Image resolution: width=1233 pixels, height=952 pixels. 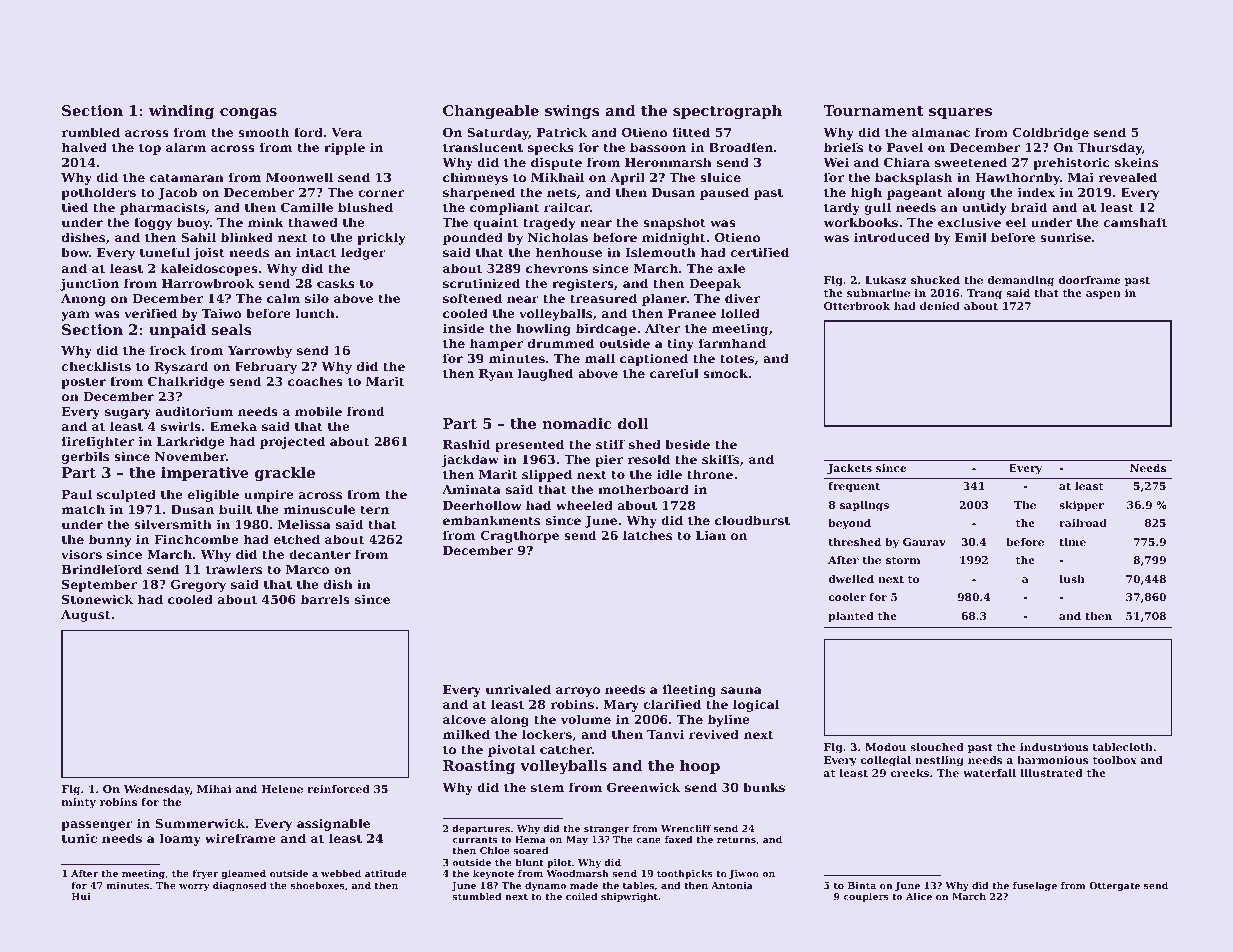 I want to click on mall, so click(x=600, y=358).
